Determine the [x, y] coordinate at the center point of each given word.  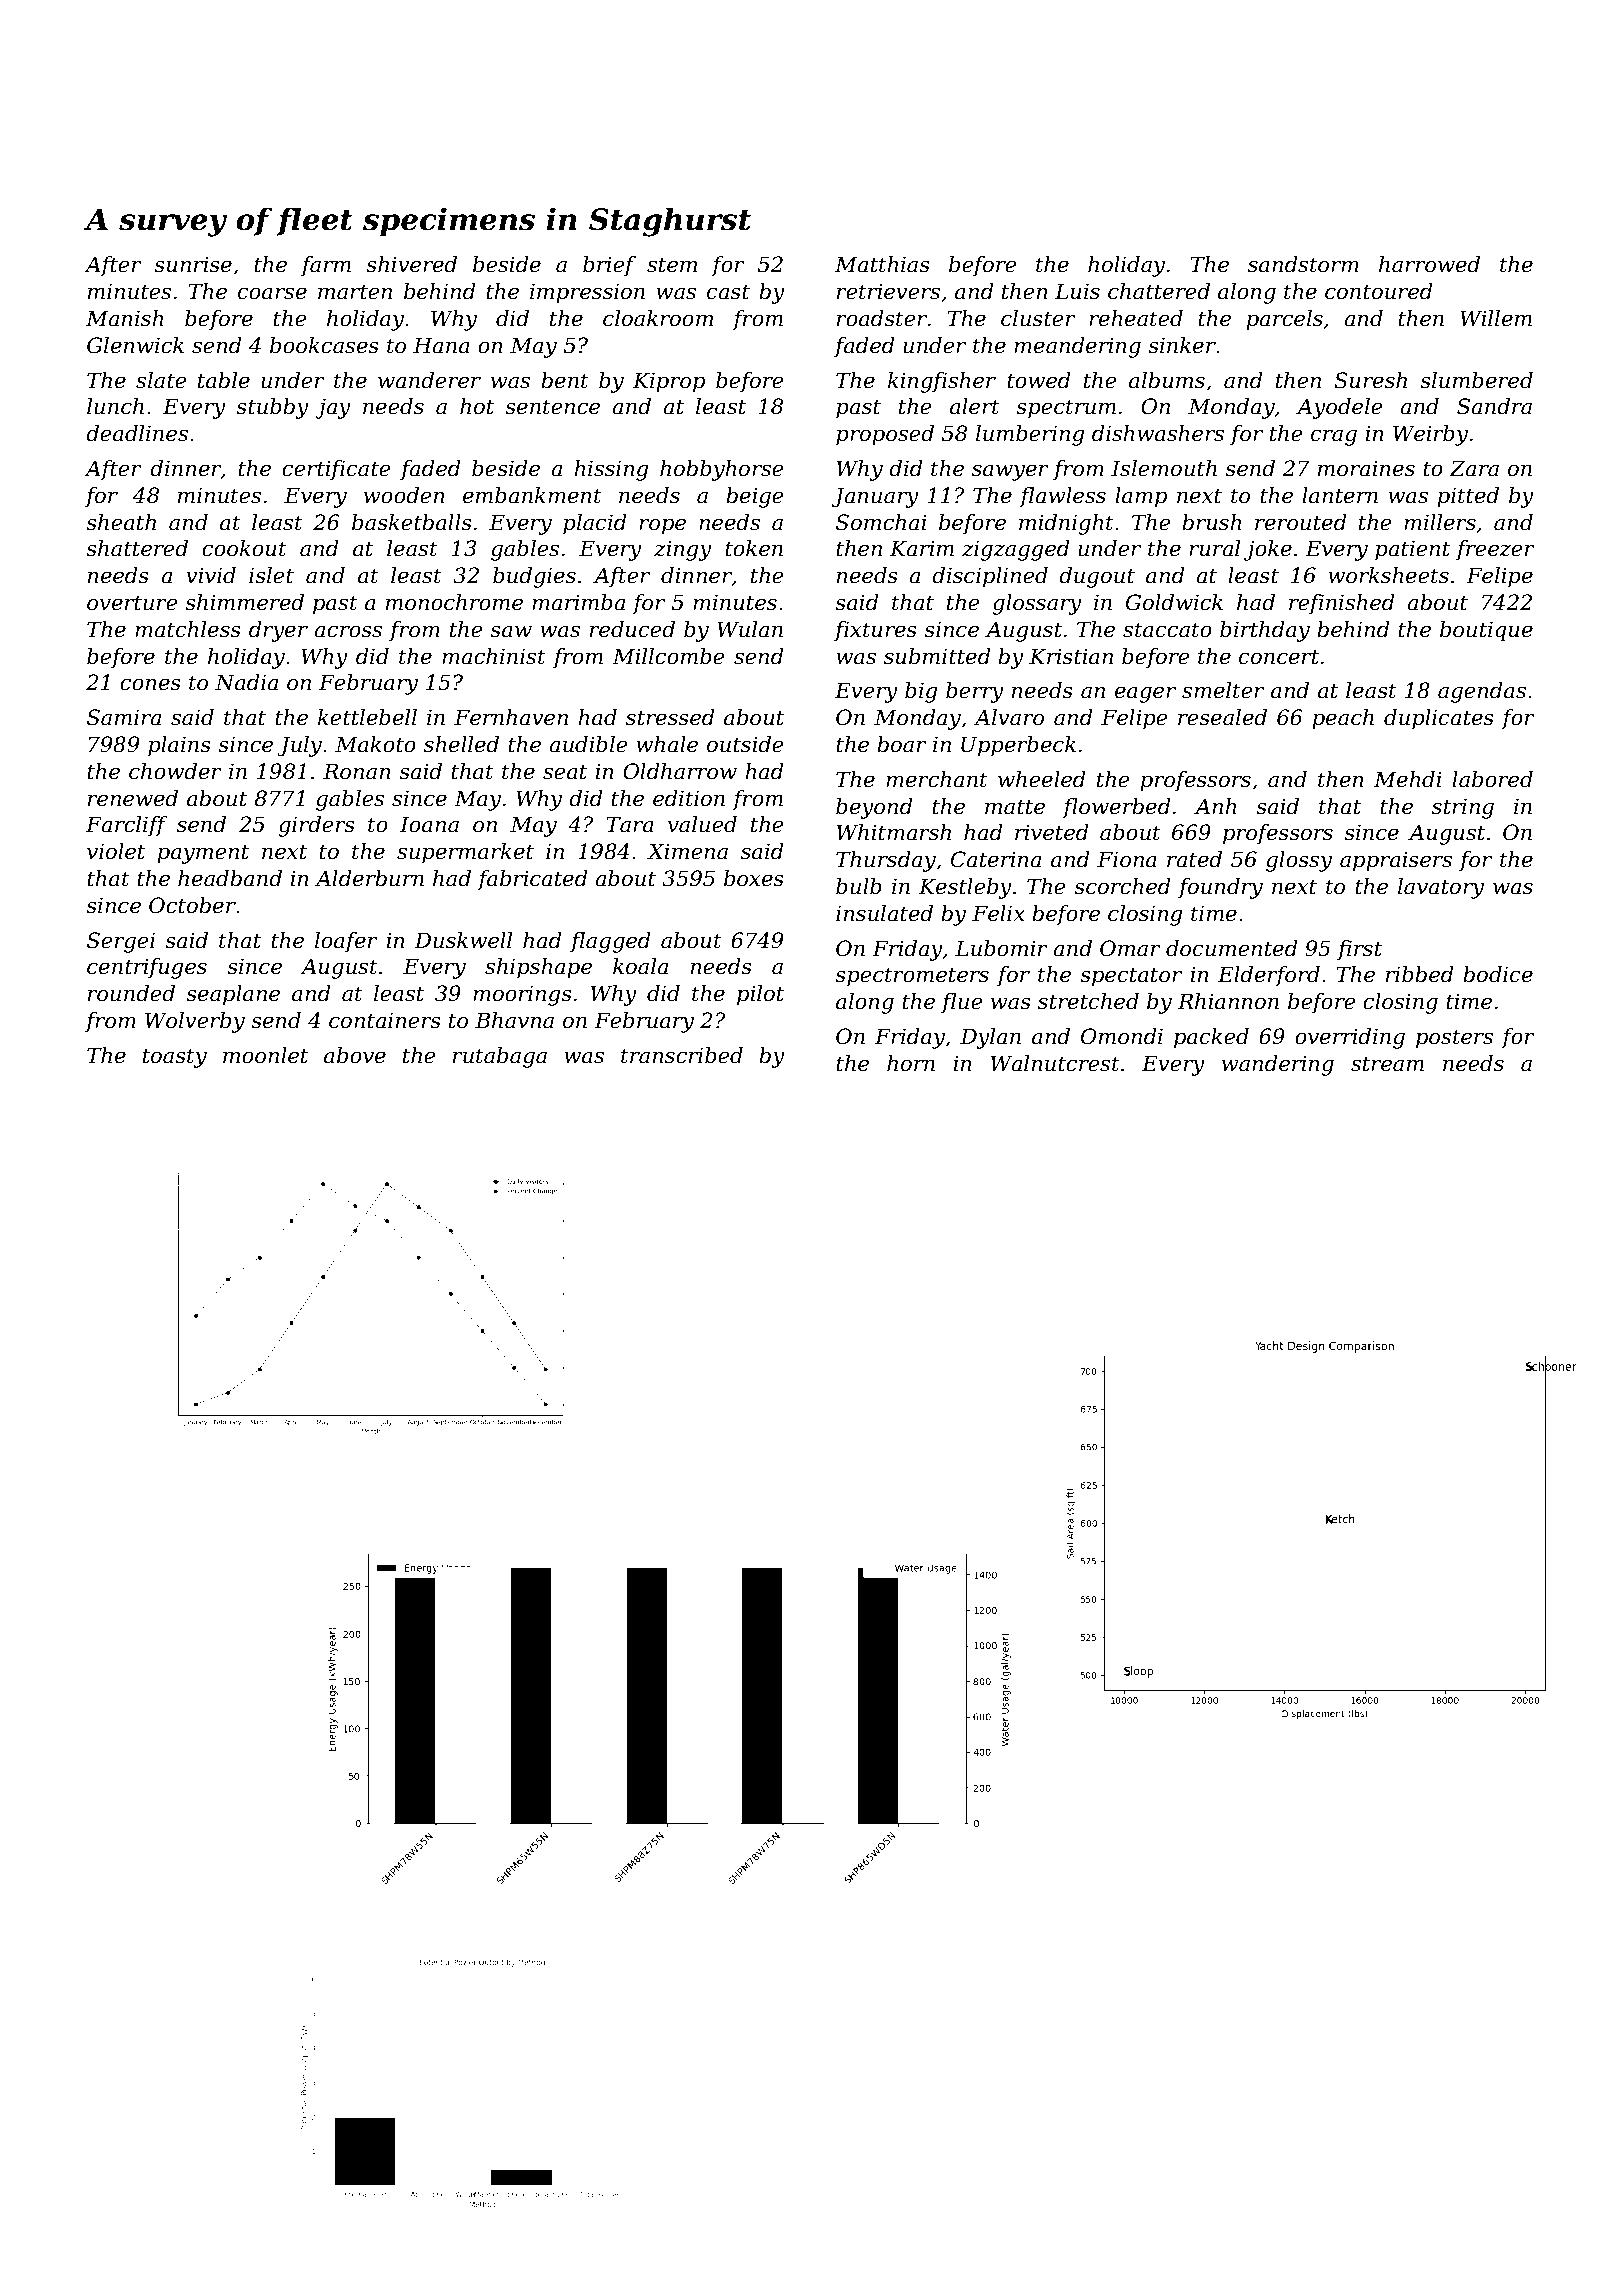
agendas [1482, 692]
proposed [885, 435]
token [754, 548]
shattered [137, 548]
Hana [441, 345]
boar [902, 744]
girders [316, 826]
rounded [131, 993]
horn [911, 1063]
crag [1334, 437]
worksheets [1388, 575]
